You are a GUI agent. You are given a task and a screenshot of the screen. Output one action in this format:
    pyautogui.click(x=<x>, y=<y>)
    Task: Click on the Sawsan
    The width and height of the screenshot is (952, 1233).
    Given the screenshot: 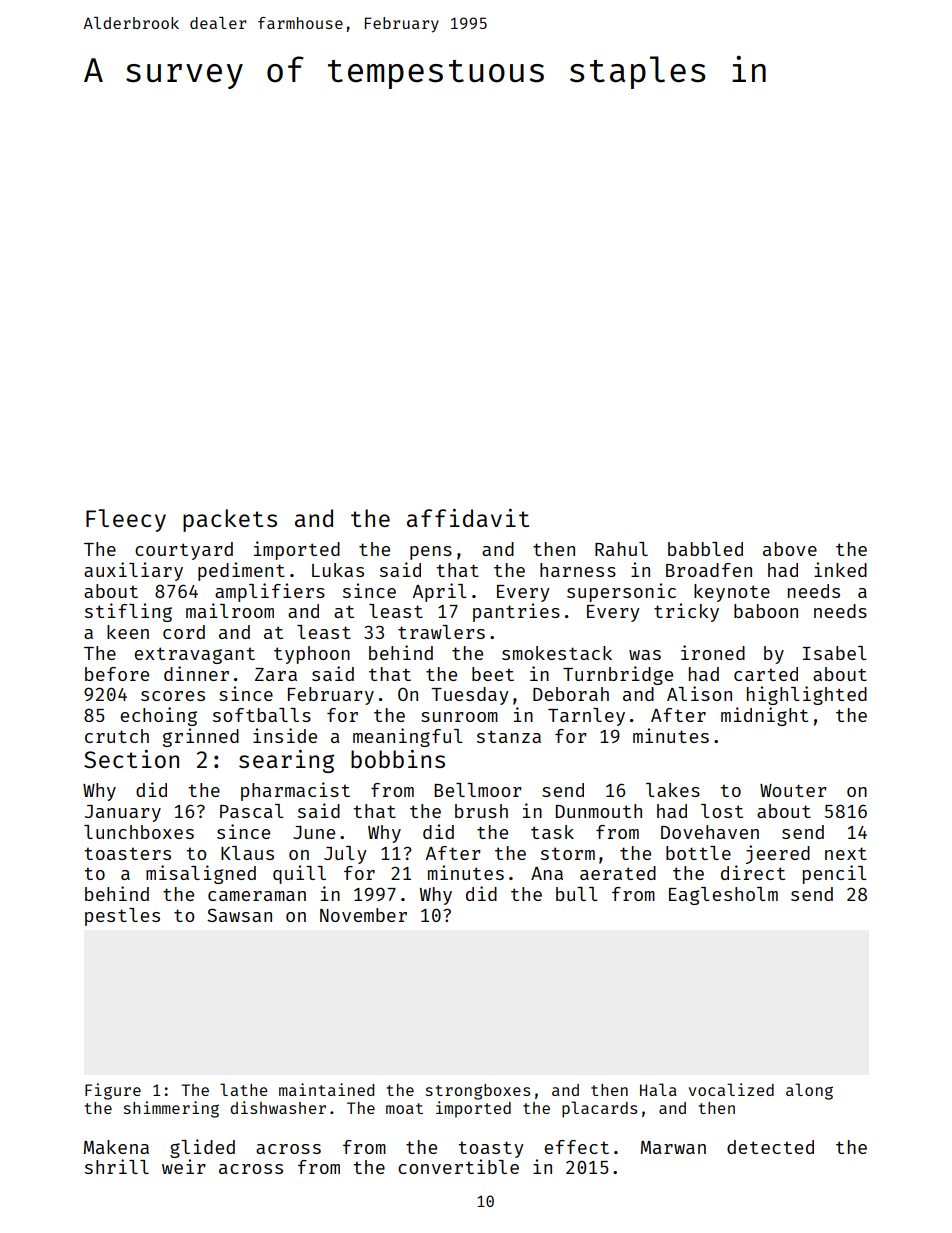 What is the action you would take?
    pyautogui.click(x=239, y=915)
